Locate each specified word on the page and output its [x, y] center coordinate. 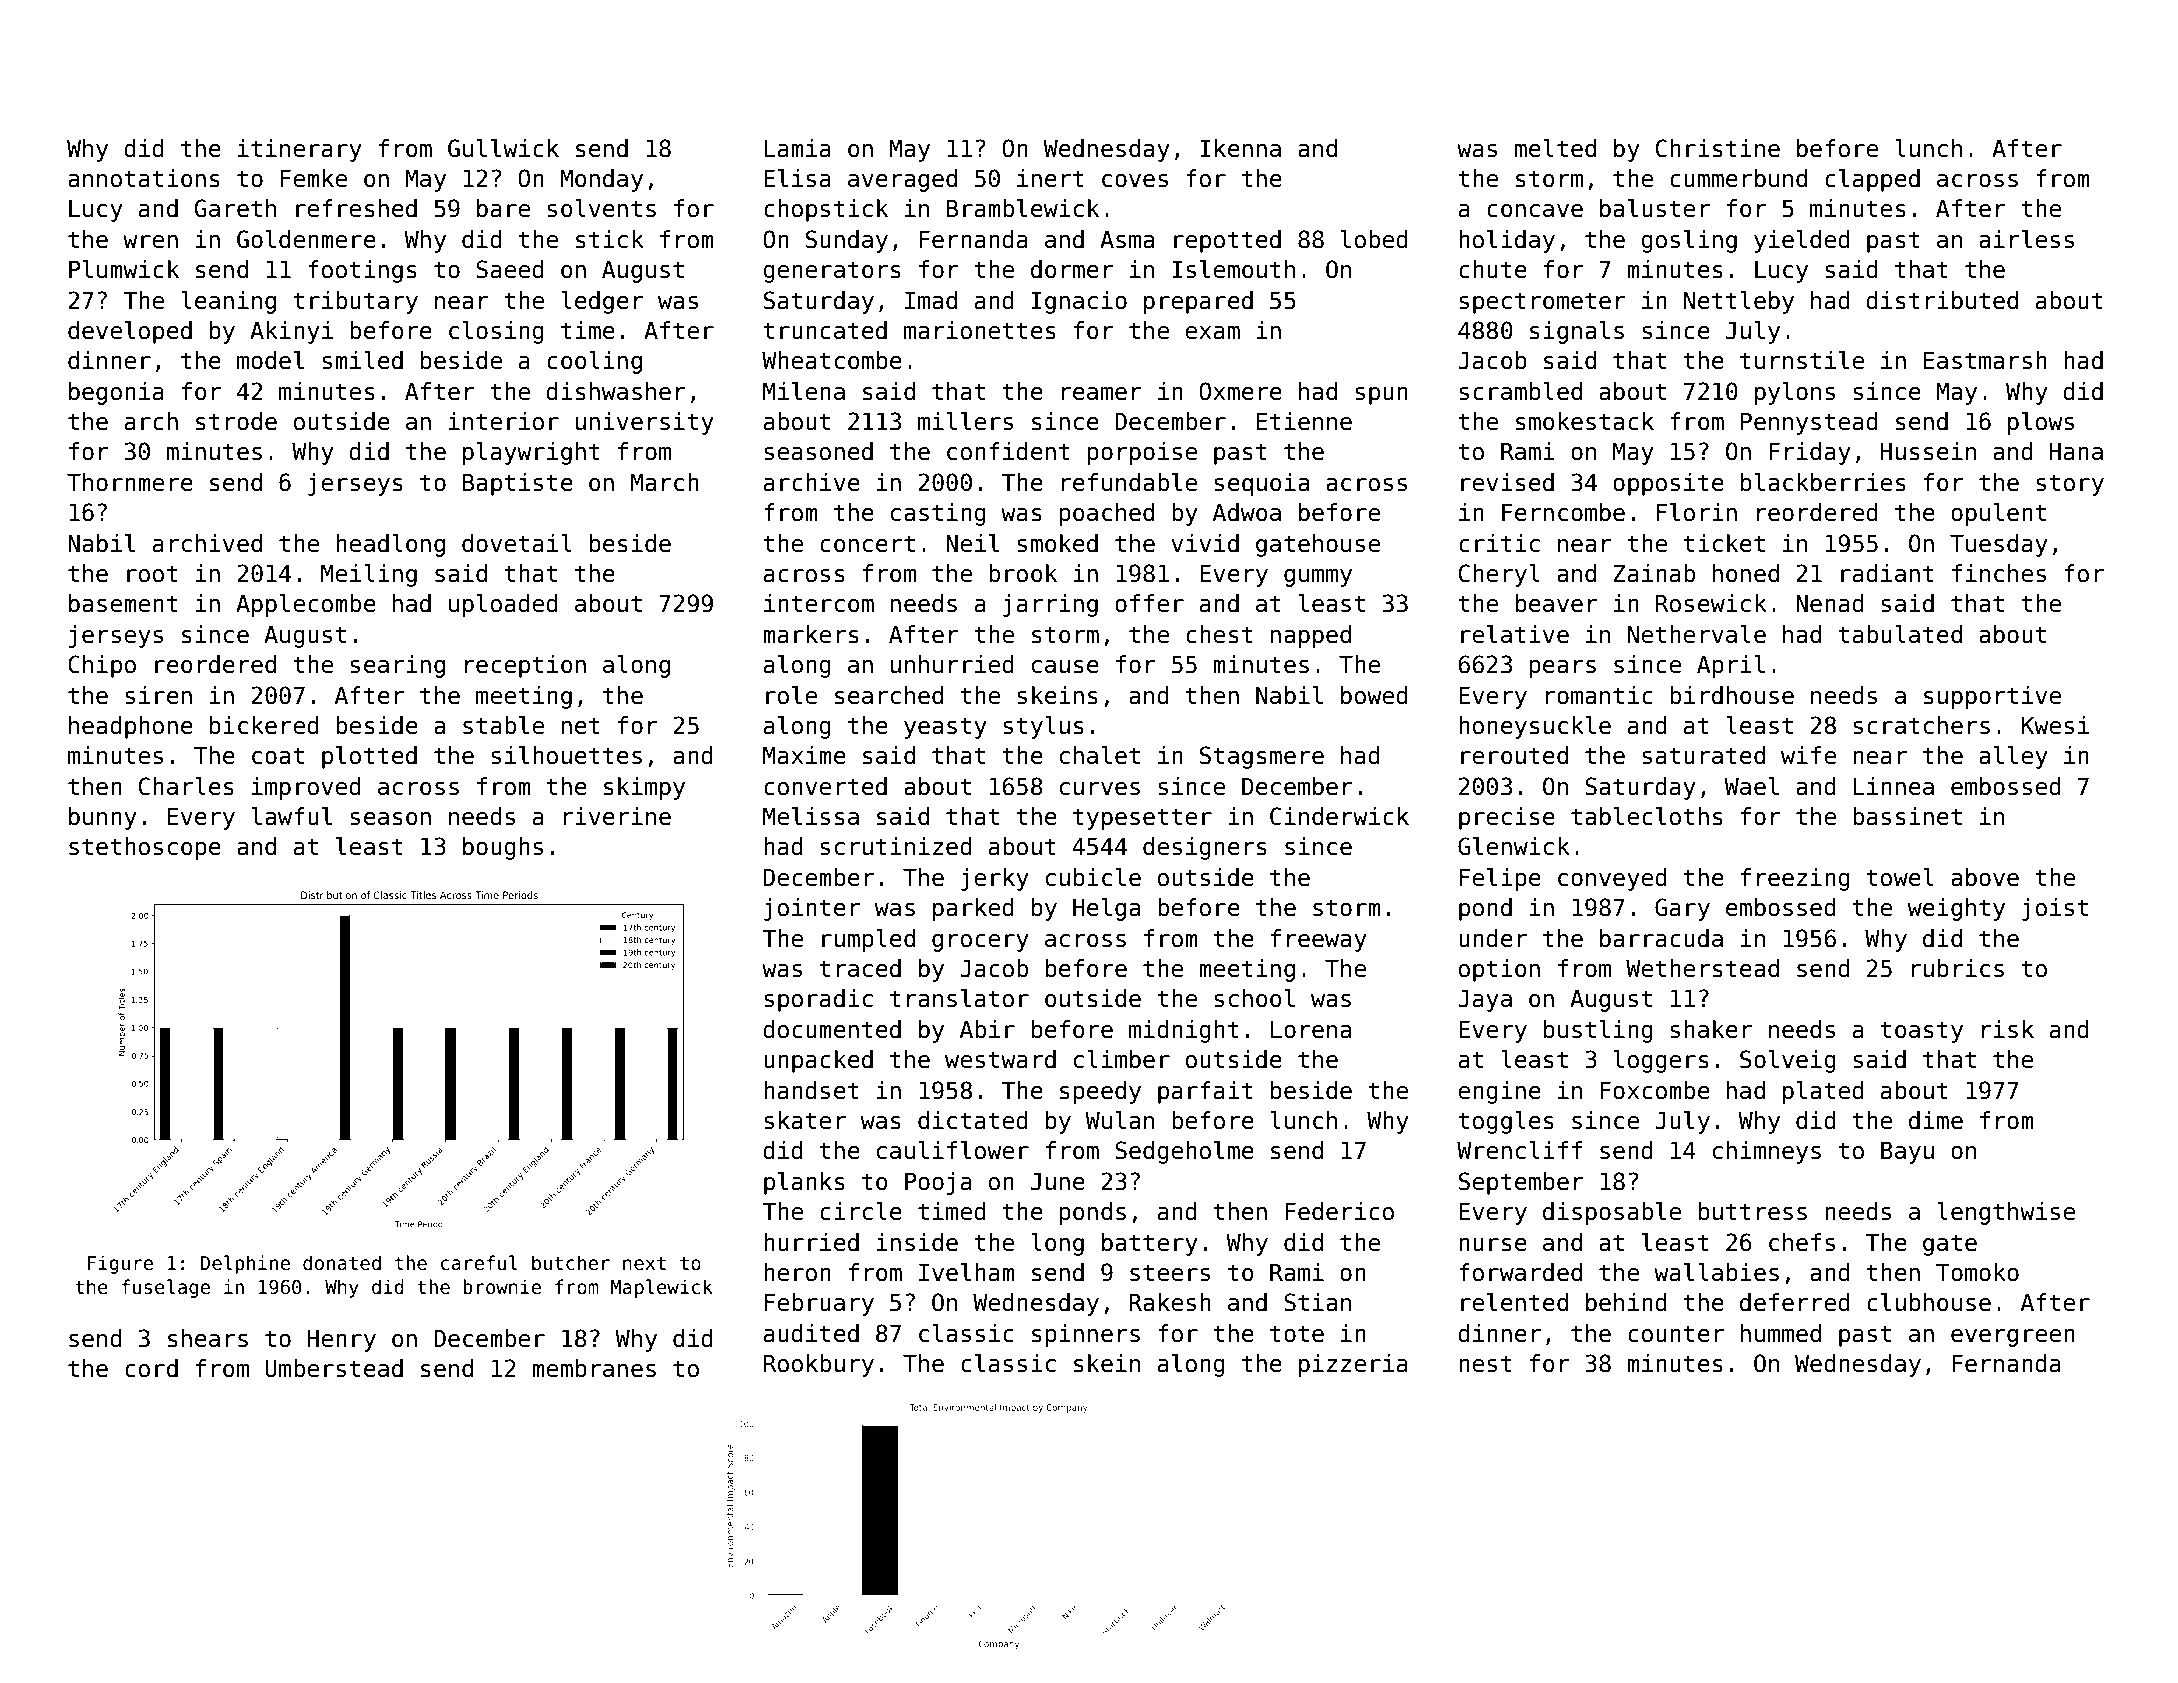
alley [2013, 757]
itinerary [300, 150]
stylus [1043, 727]
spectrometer [1542, 303]
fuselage [165, 1288]
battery [1150, 1244]
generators [832, 272]
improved [306, 788]
